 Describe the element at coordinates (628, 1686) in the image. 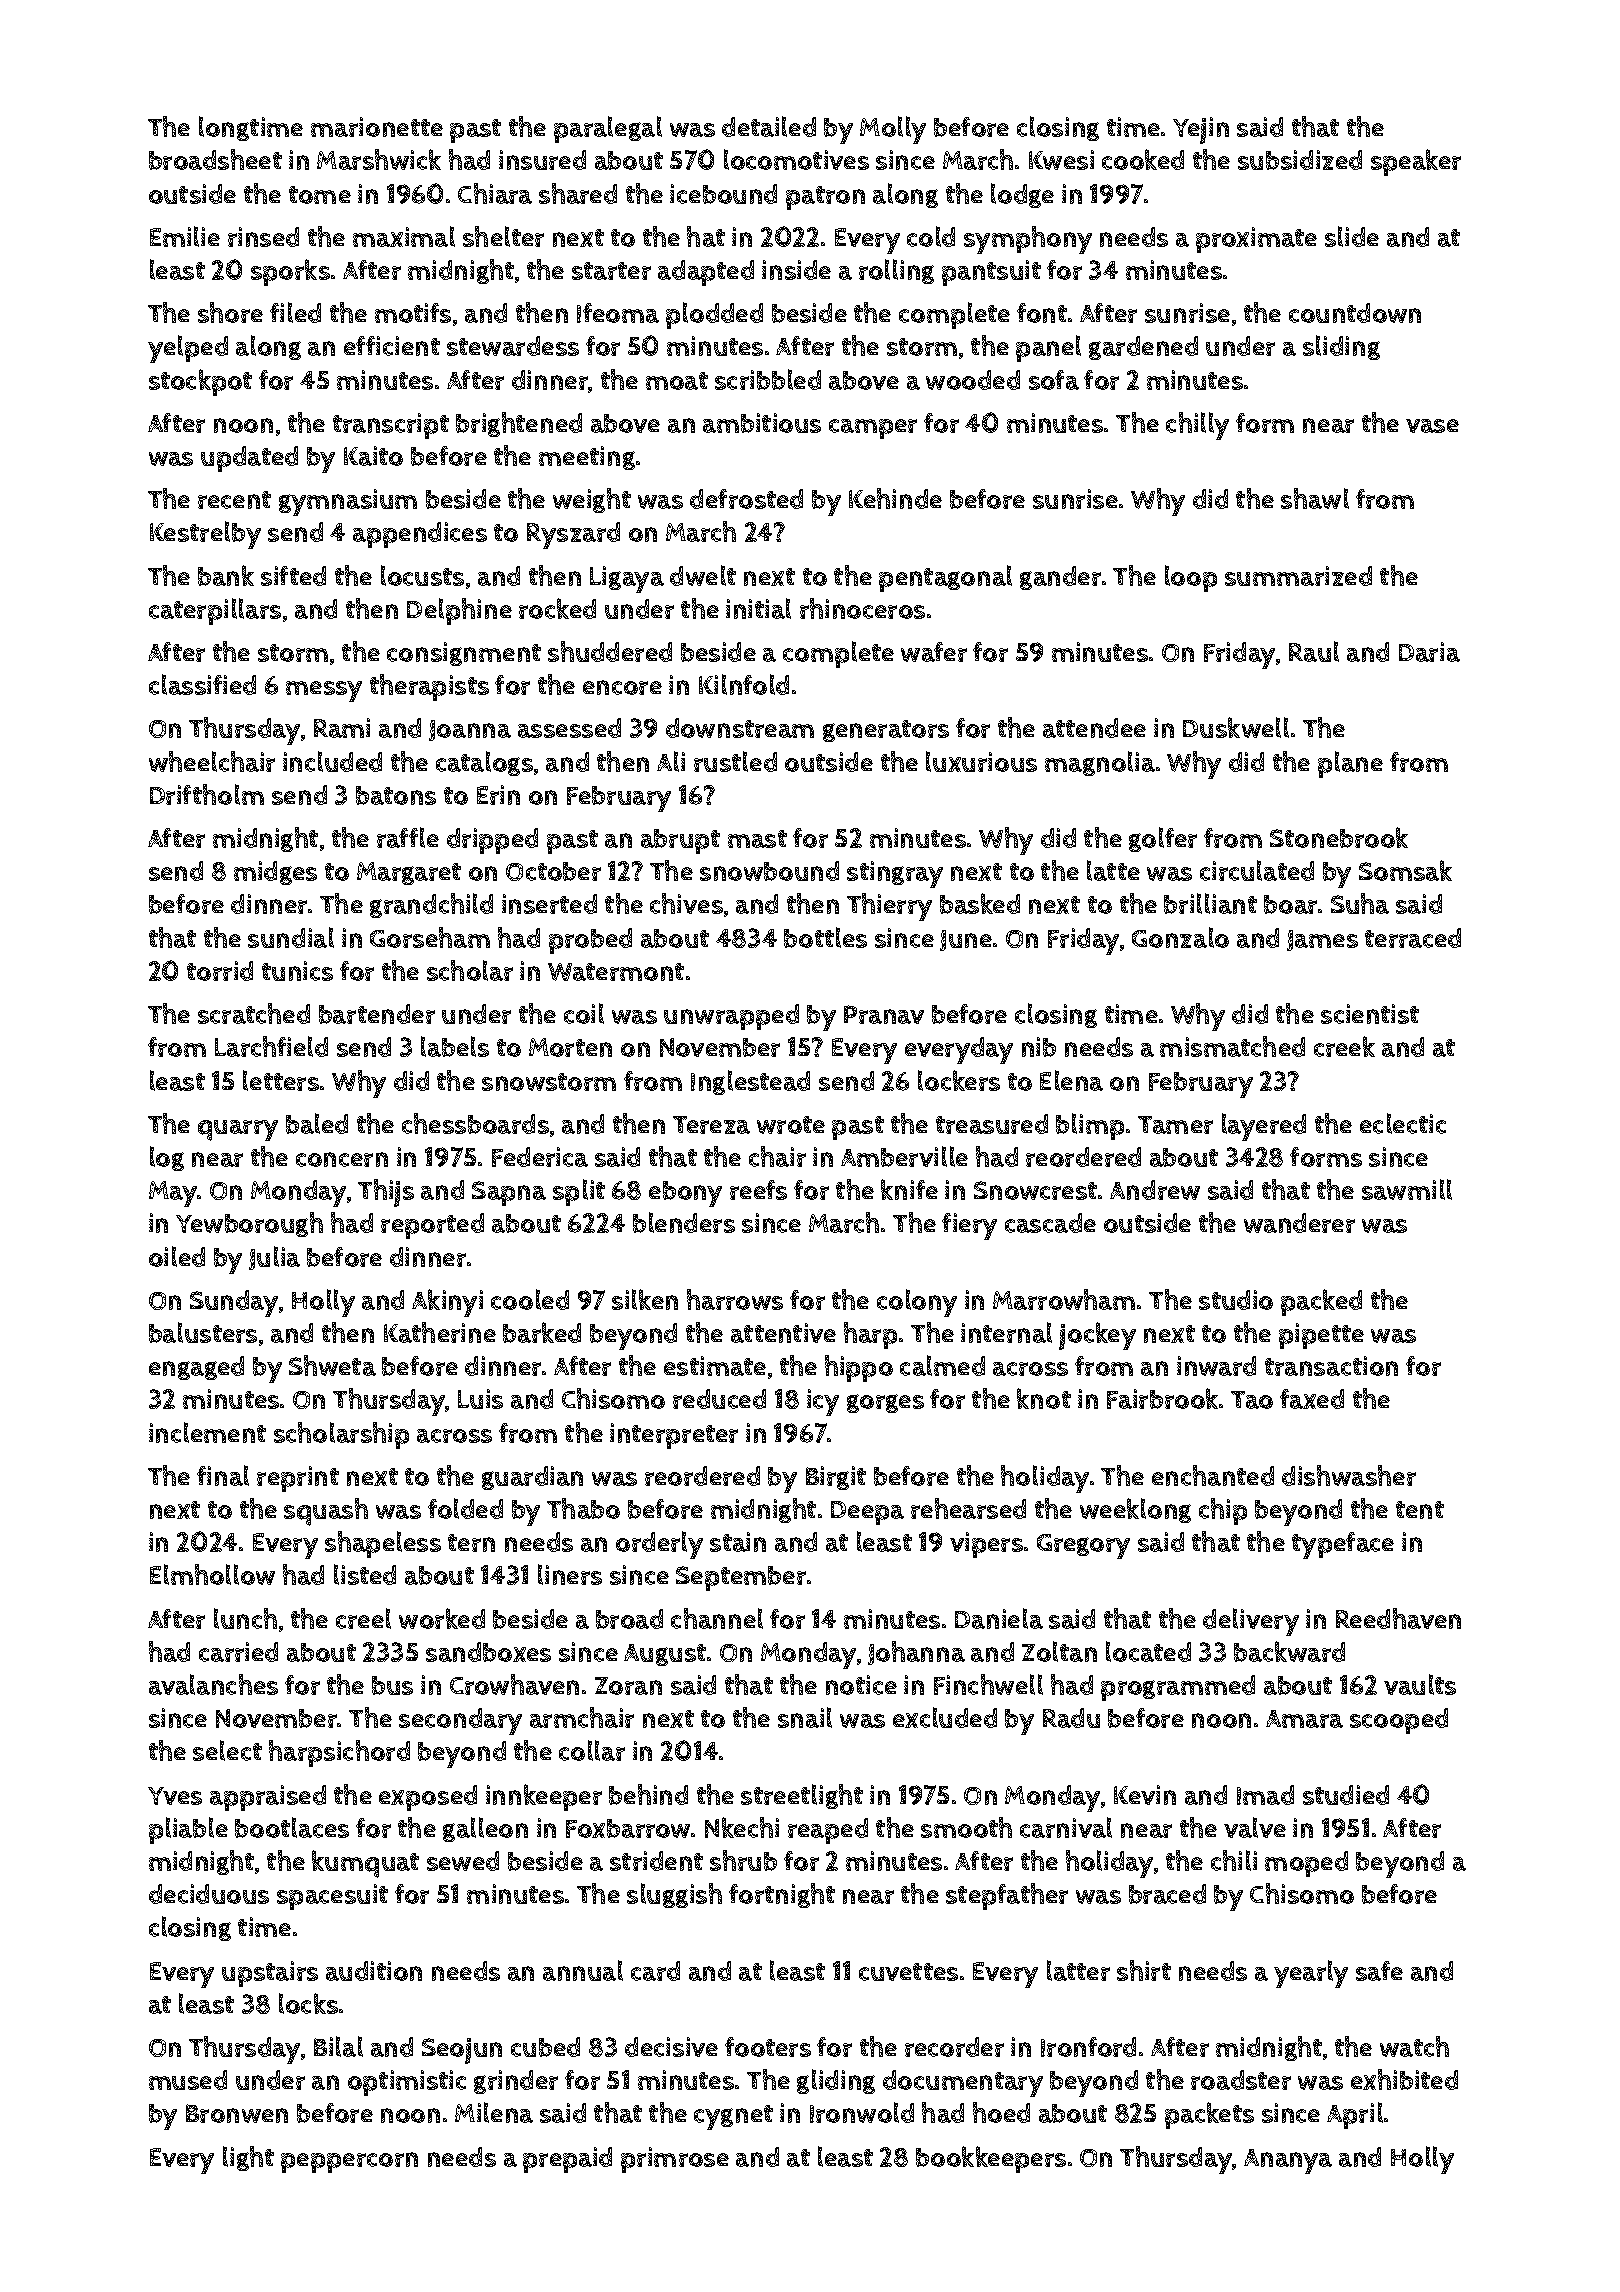

I see `Zoran` at that location.
